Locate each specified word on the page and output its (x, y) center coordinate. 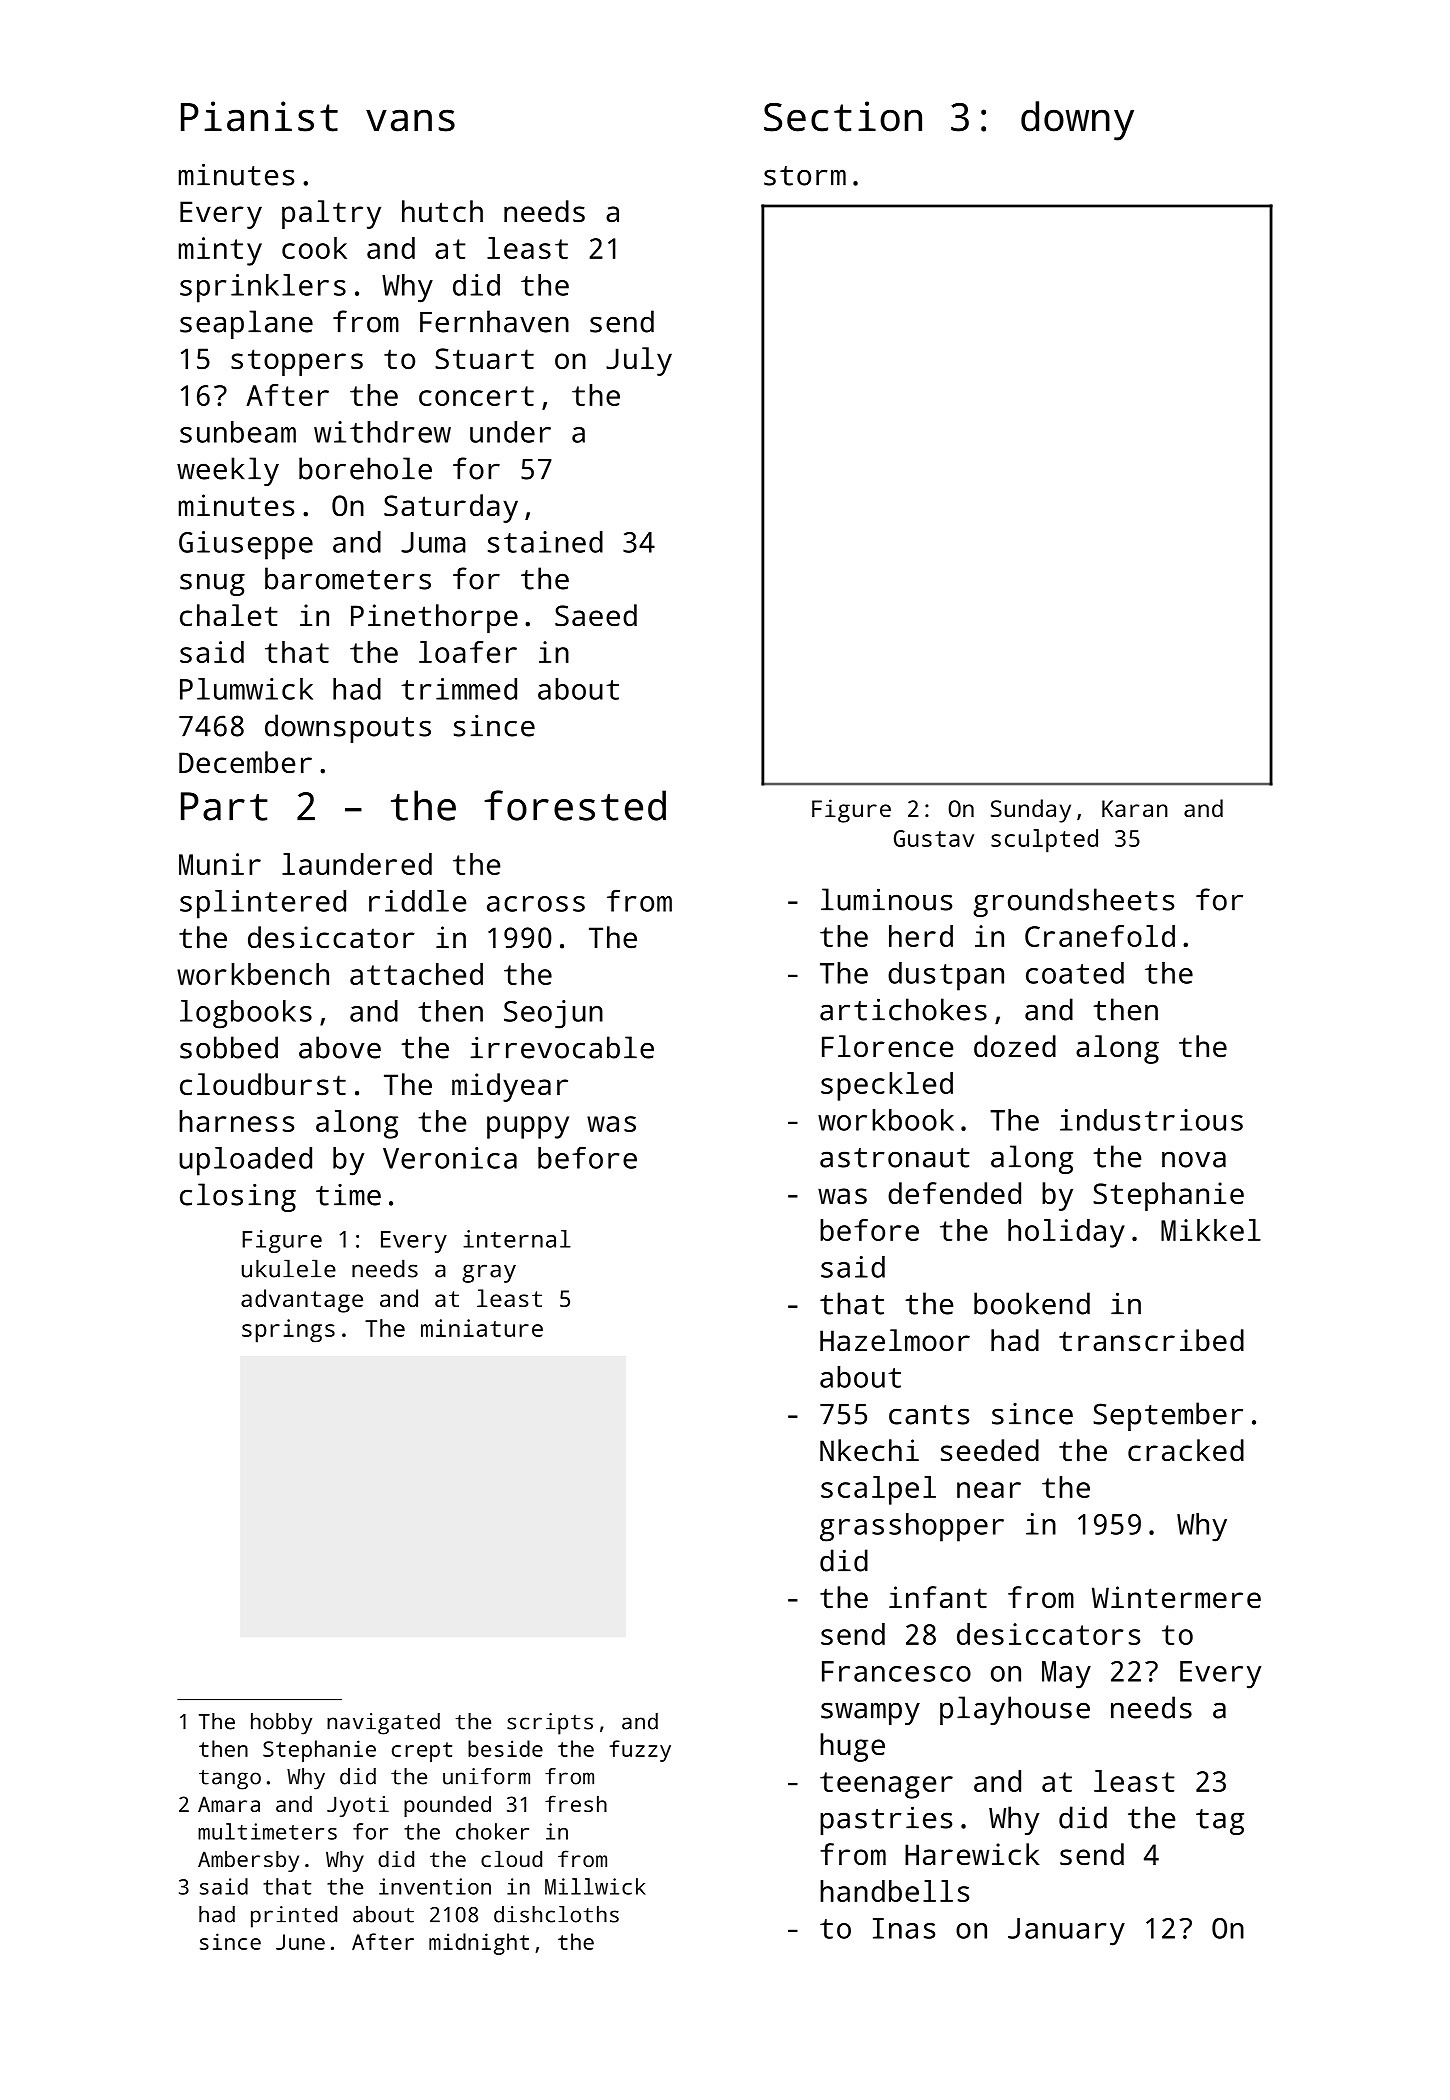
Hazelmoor (895, 1340)
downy (1077, 121)
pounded (447, 1806)
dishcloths (556, 1914)
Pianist (259, 116)
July (639, 361)
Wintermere (1176, 1597)
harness (236, 1121)
